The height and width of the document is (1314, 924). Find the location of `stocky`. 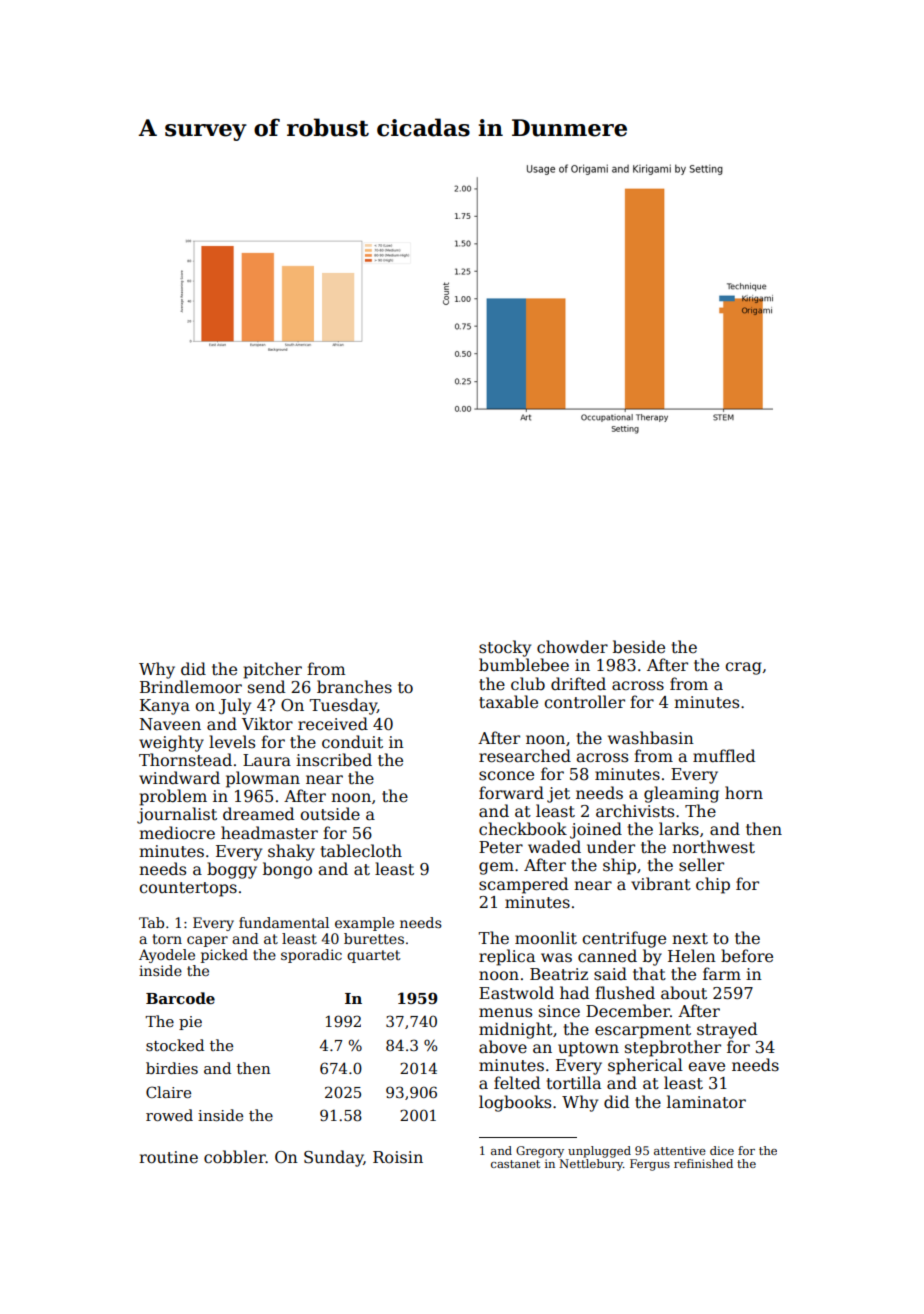

stocky is located at coordinates (505, 648).
